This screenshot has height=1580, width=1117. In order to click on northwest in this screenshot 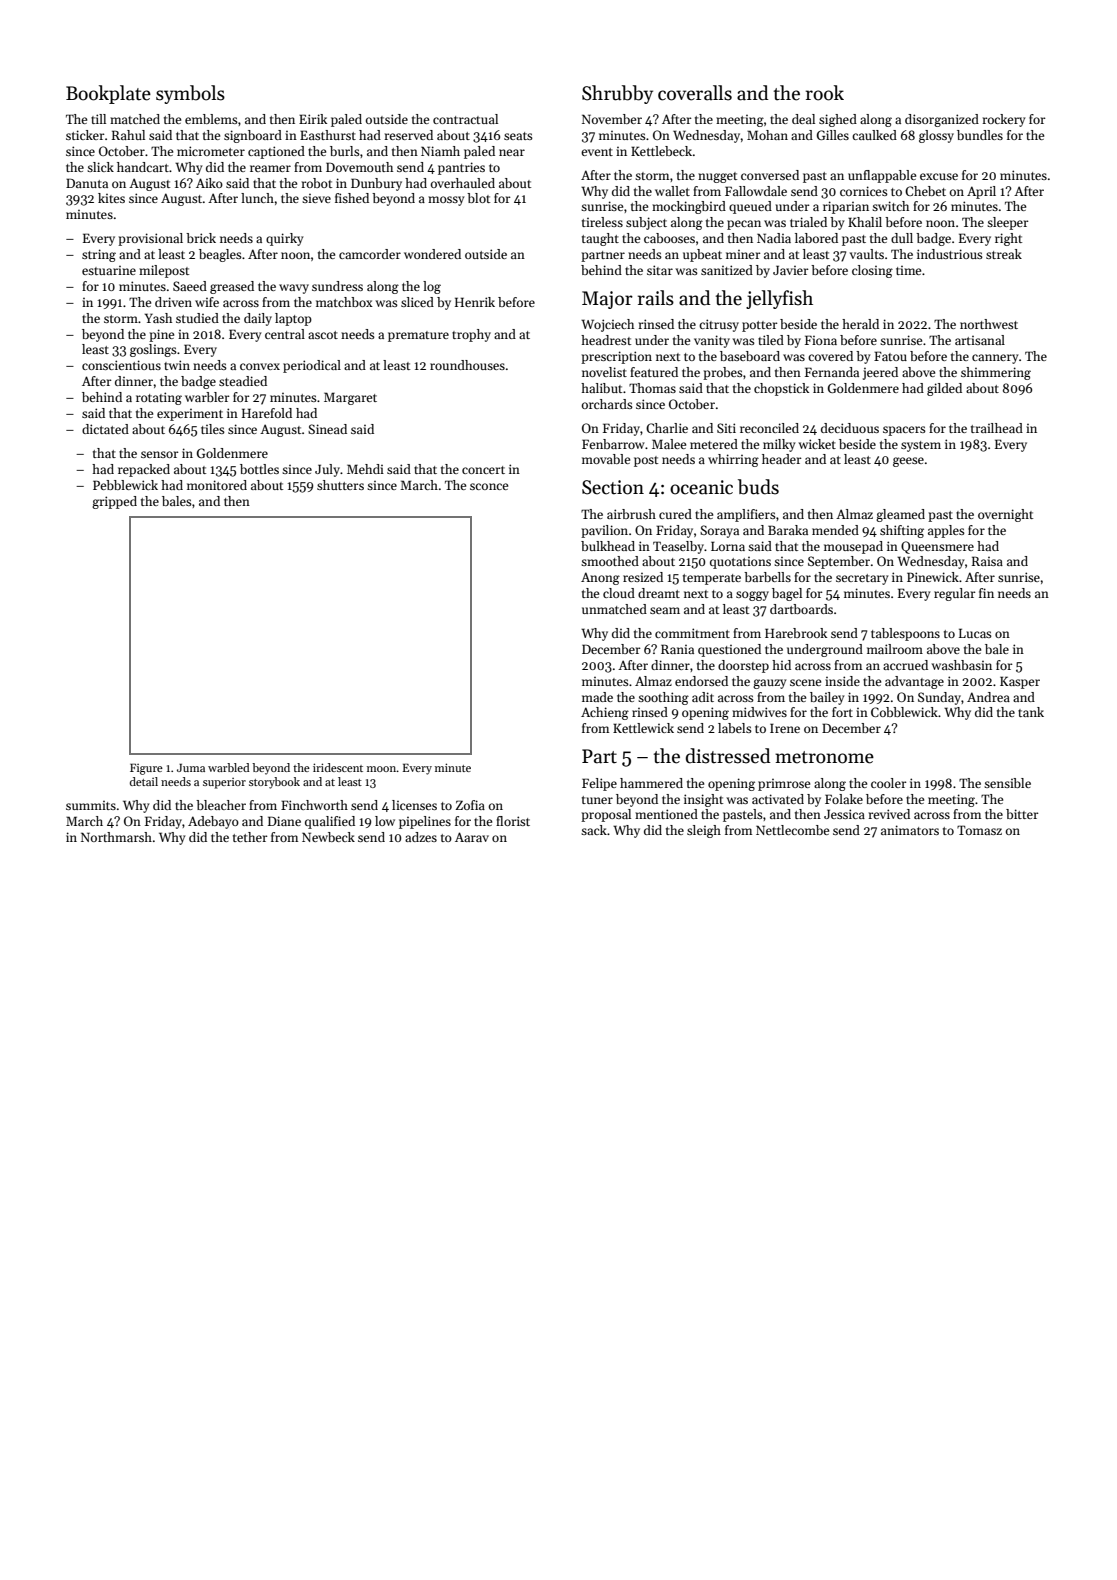, I will do `click(989, 324)`.
